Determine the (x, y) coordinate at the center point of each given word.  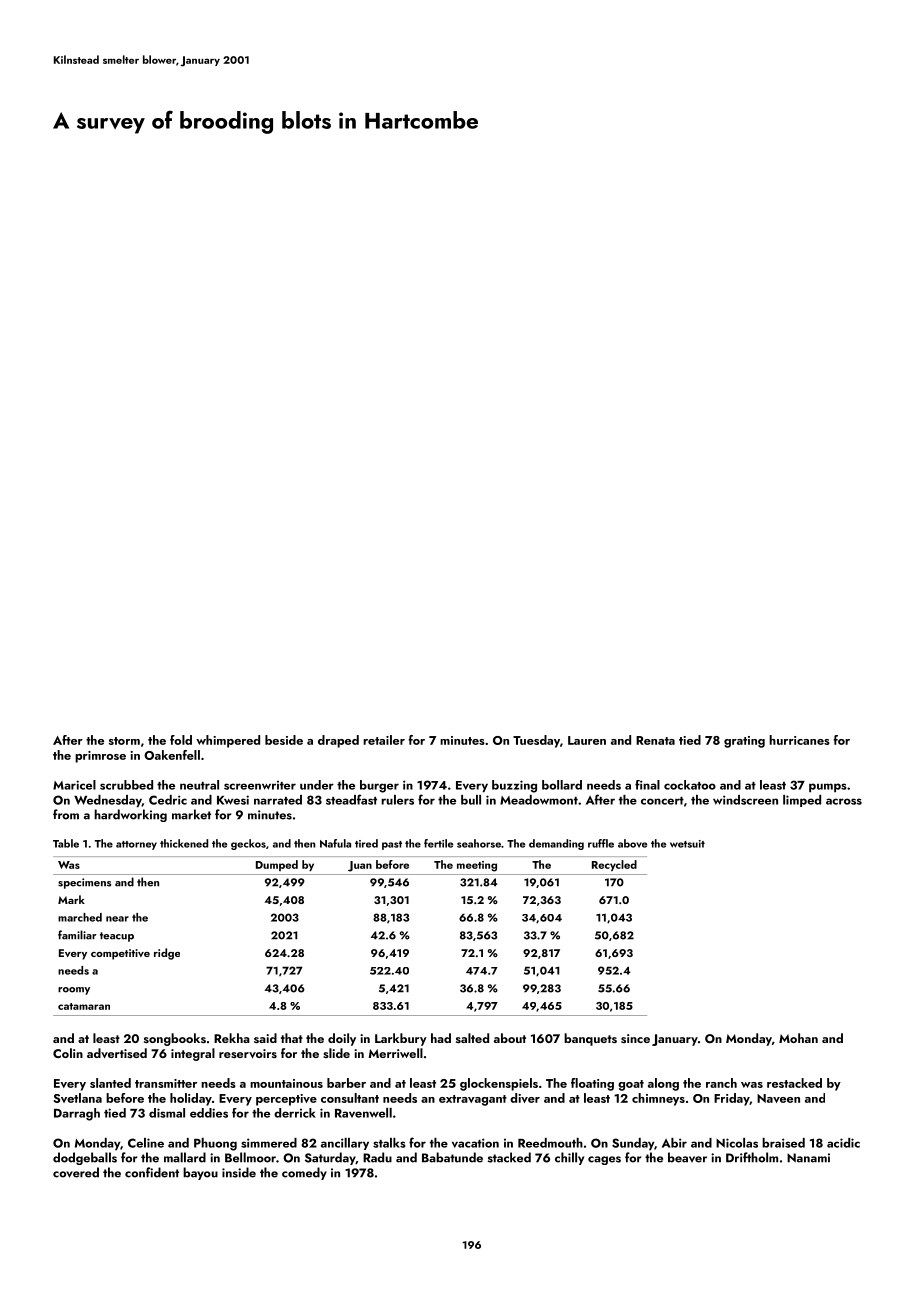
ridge (167, 954)
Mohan (798, 1038)
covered (76, 1172)
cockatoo (690, 785)
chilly (569, 1158)
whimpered (228, 741)
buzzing (514, 786)
